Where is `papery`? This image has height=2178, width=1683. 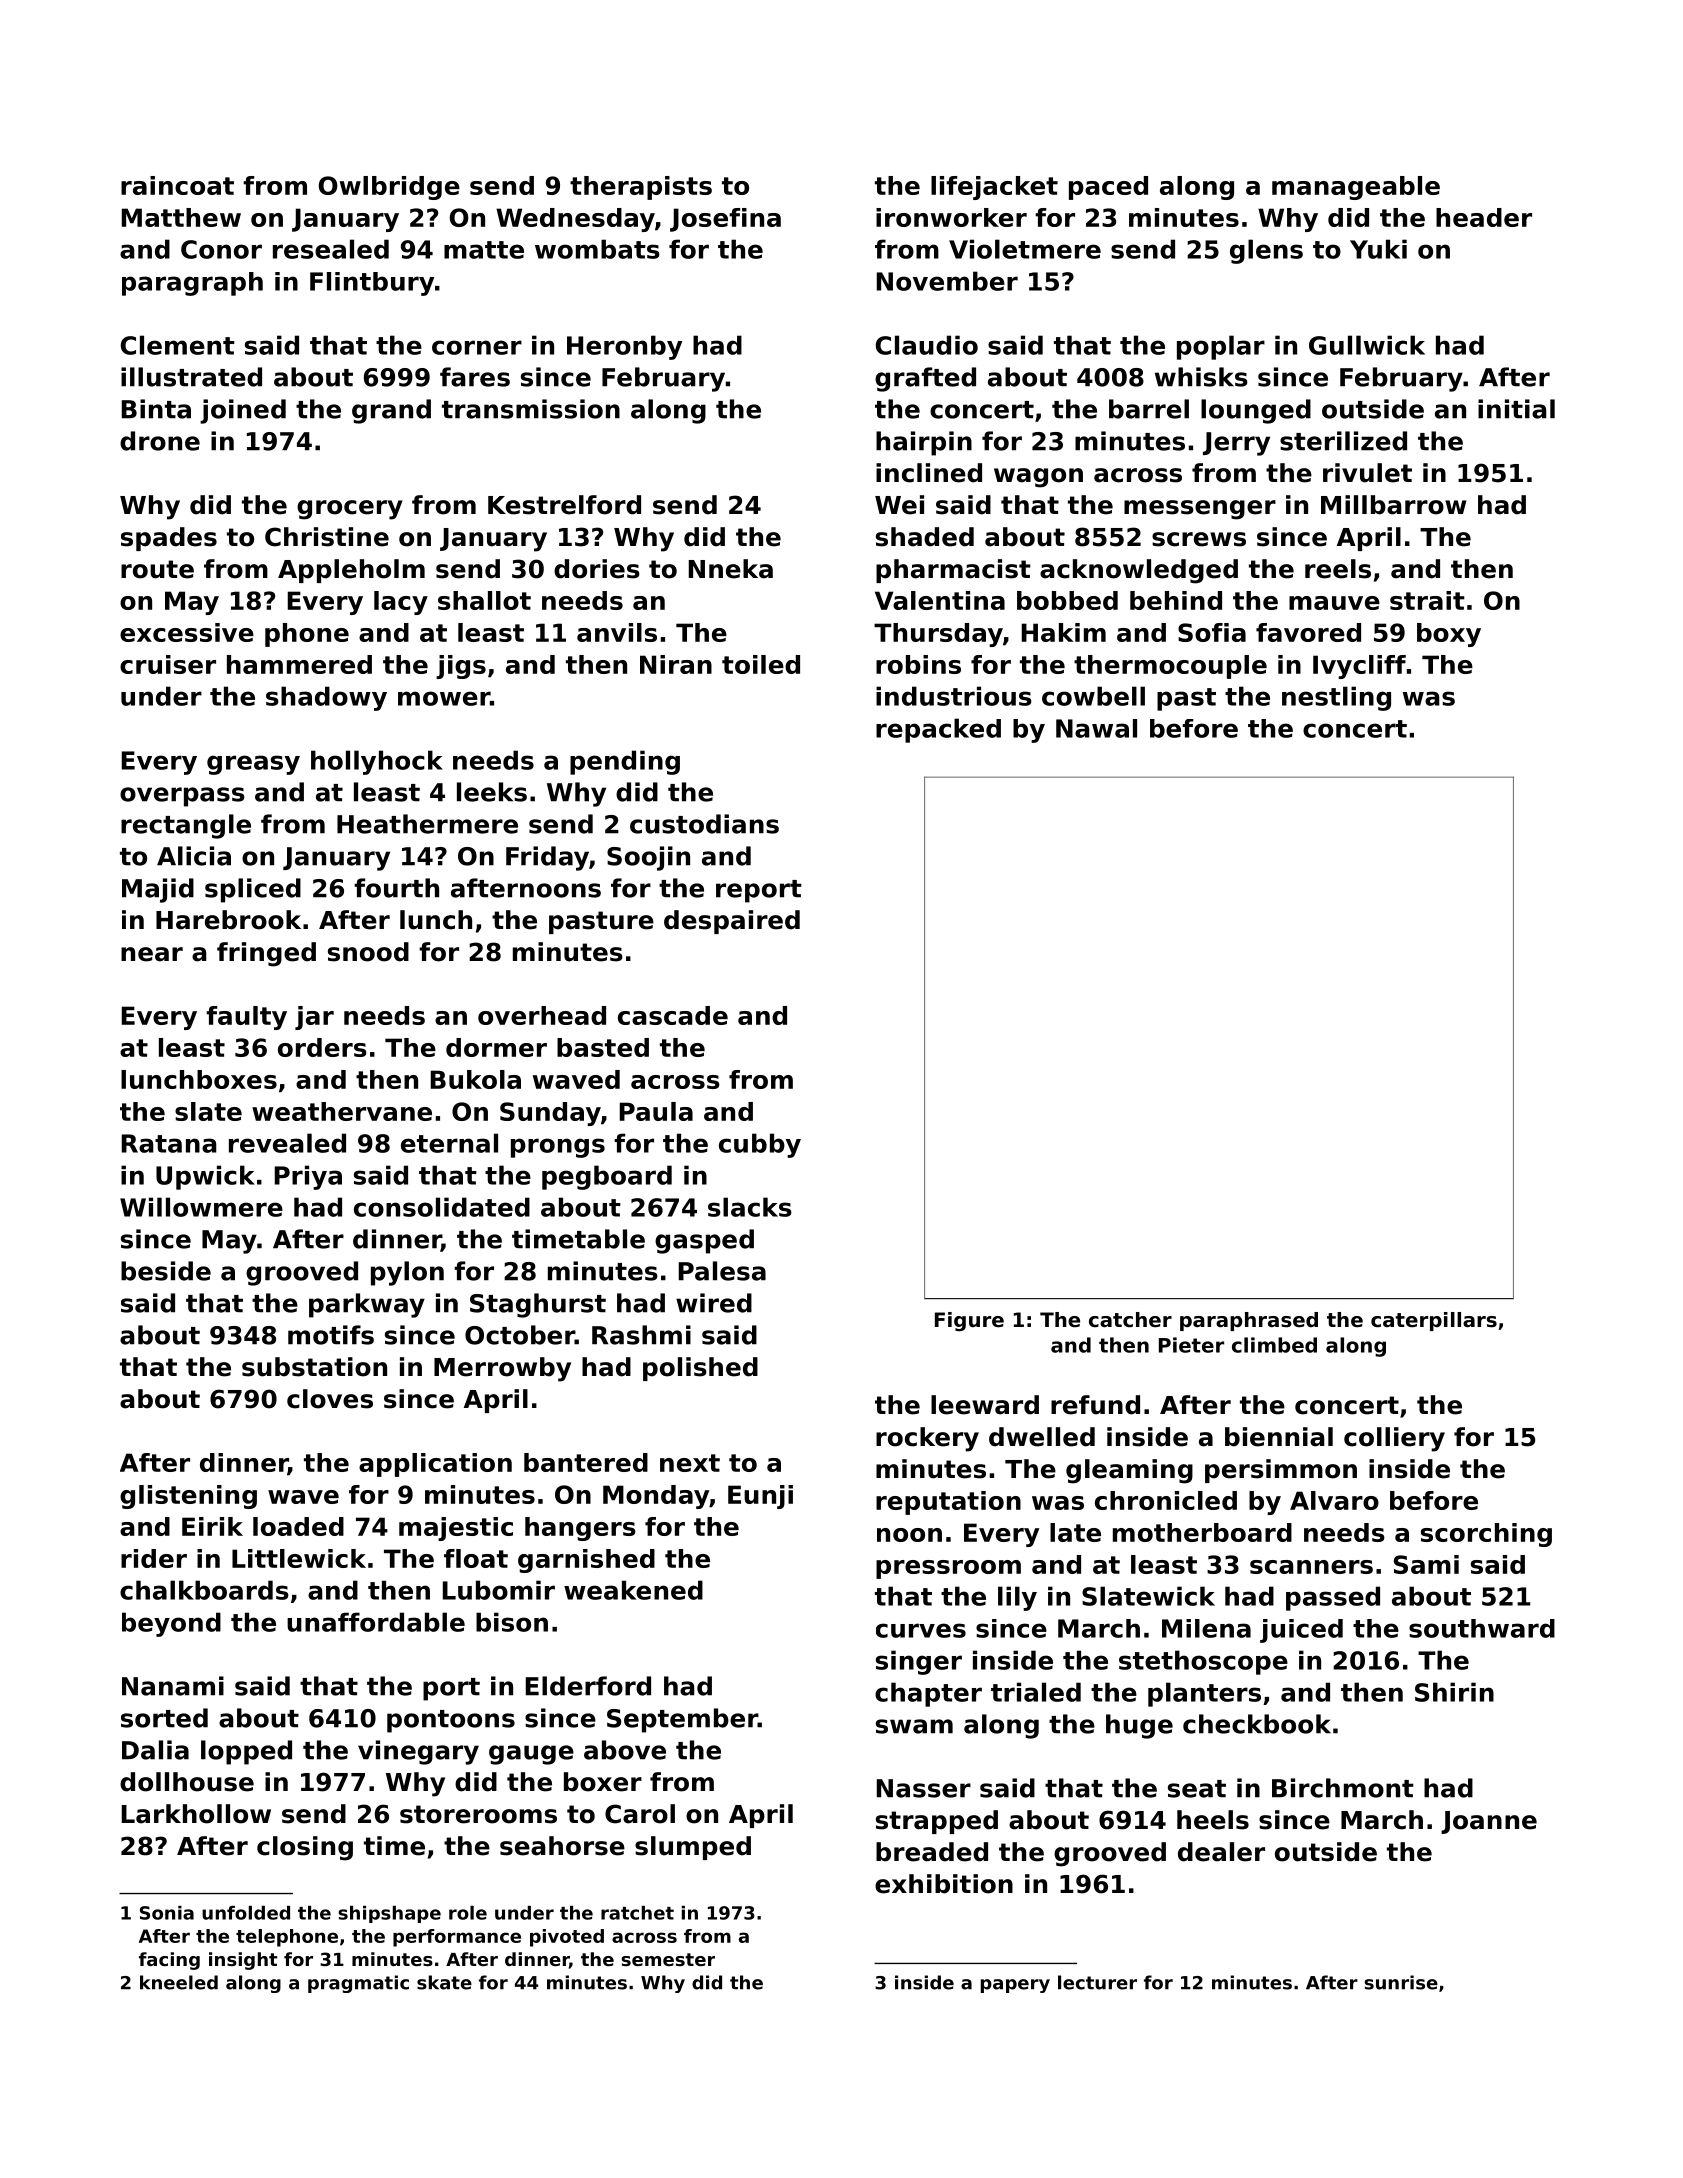 papery is located at coordinates (1015, 1986).
